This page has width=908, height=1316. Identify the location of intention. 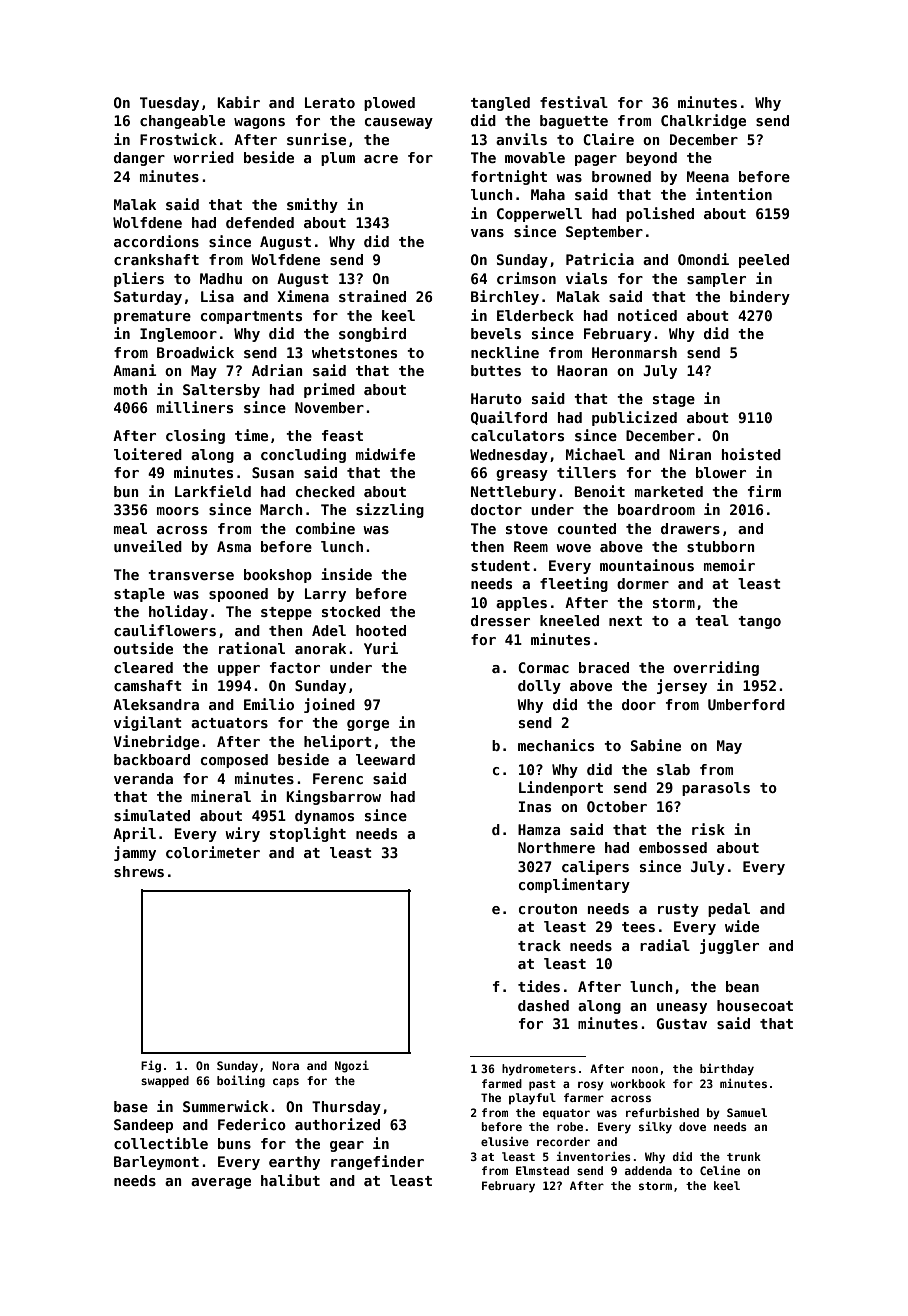
(734, 194).
